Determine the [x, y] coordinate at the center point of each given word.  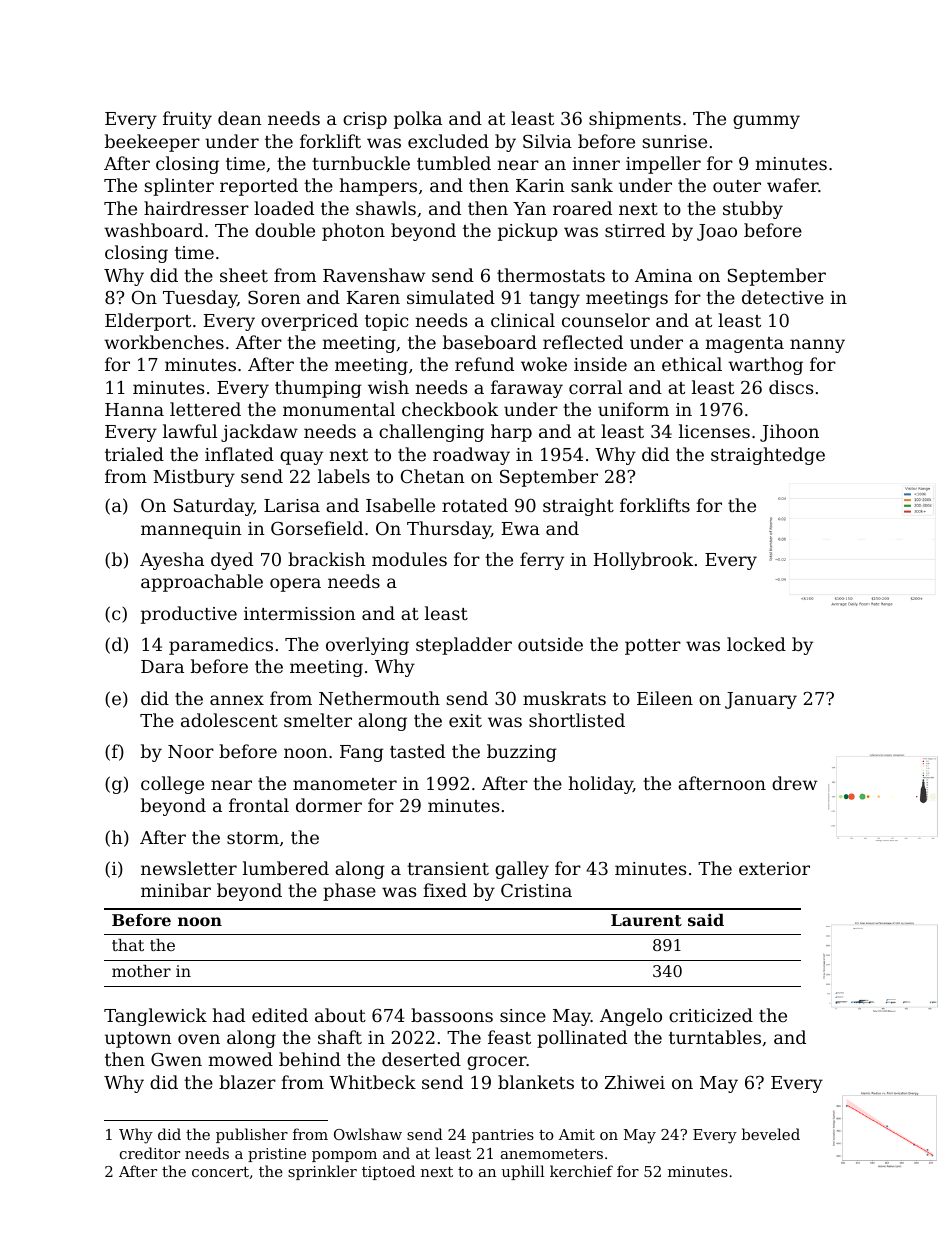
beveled [771, 1134]
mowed [241, 1059]
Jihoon [789, 433]
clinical [523, 320]
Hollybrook [643, 561]
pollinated [582, 1039]
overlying [367, 646]
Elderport [148, 322]
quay [301, 458]
